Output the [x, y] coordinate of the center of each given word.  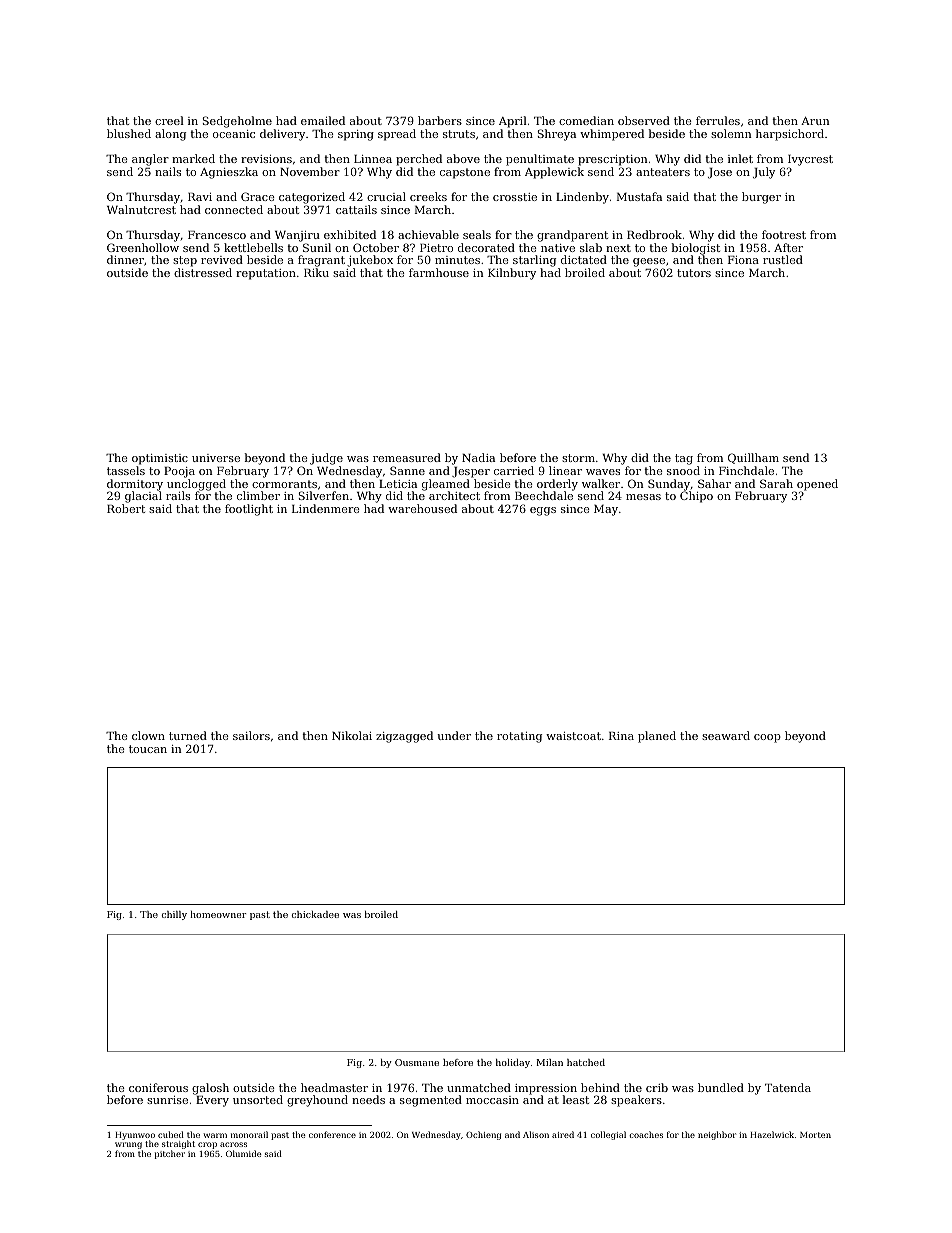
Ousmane [417, 1062]
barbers [440, 120]
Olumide [243, 1153]
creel [169, 120]
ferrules [718, 120]
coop [767, 738]
